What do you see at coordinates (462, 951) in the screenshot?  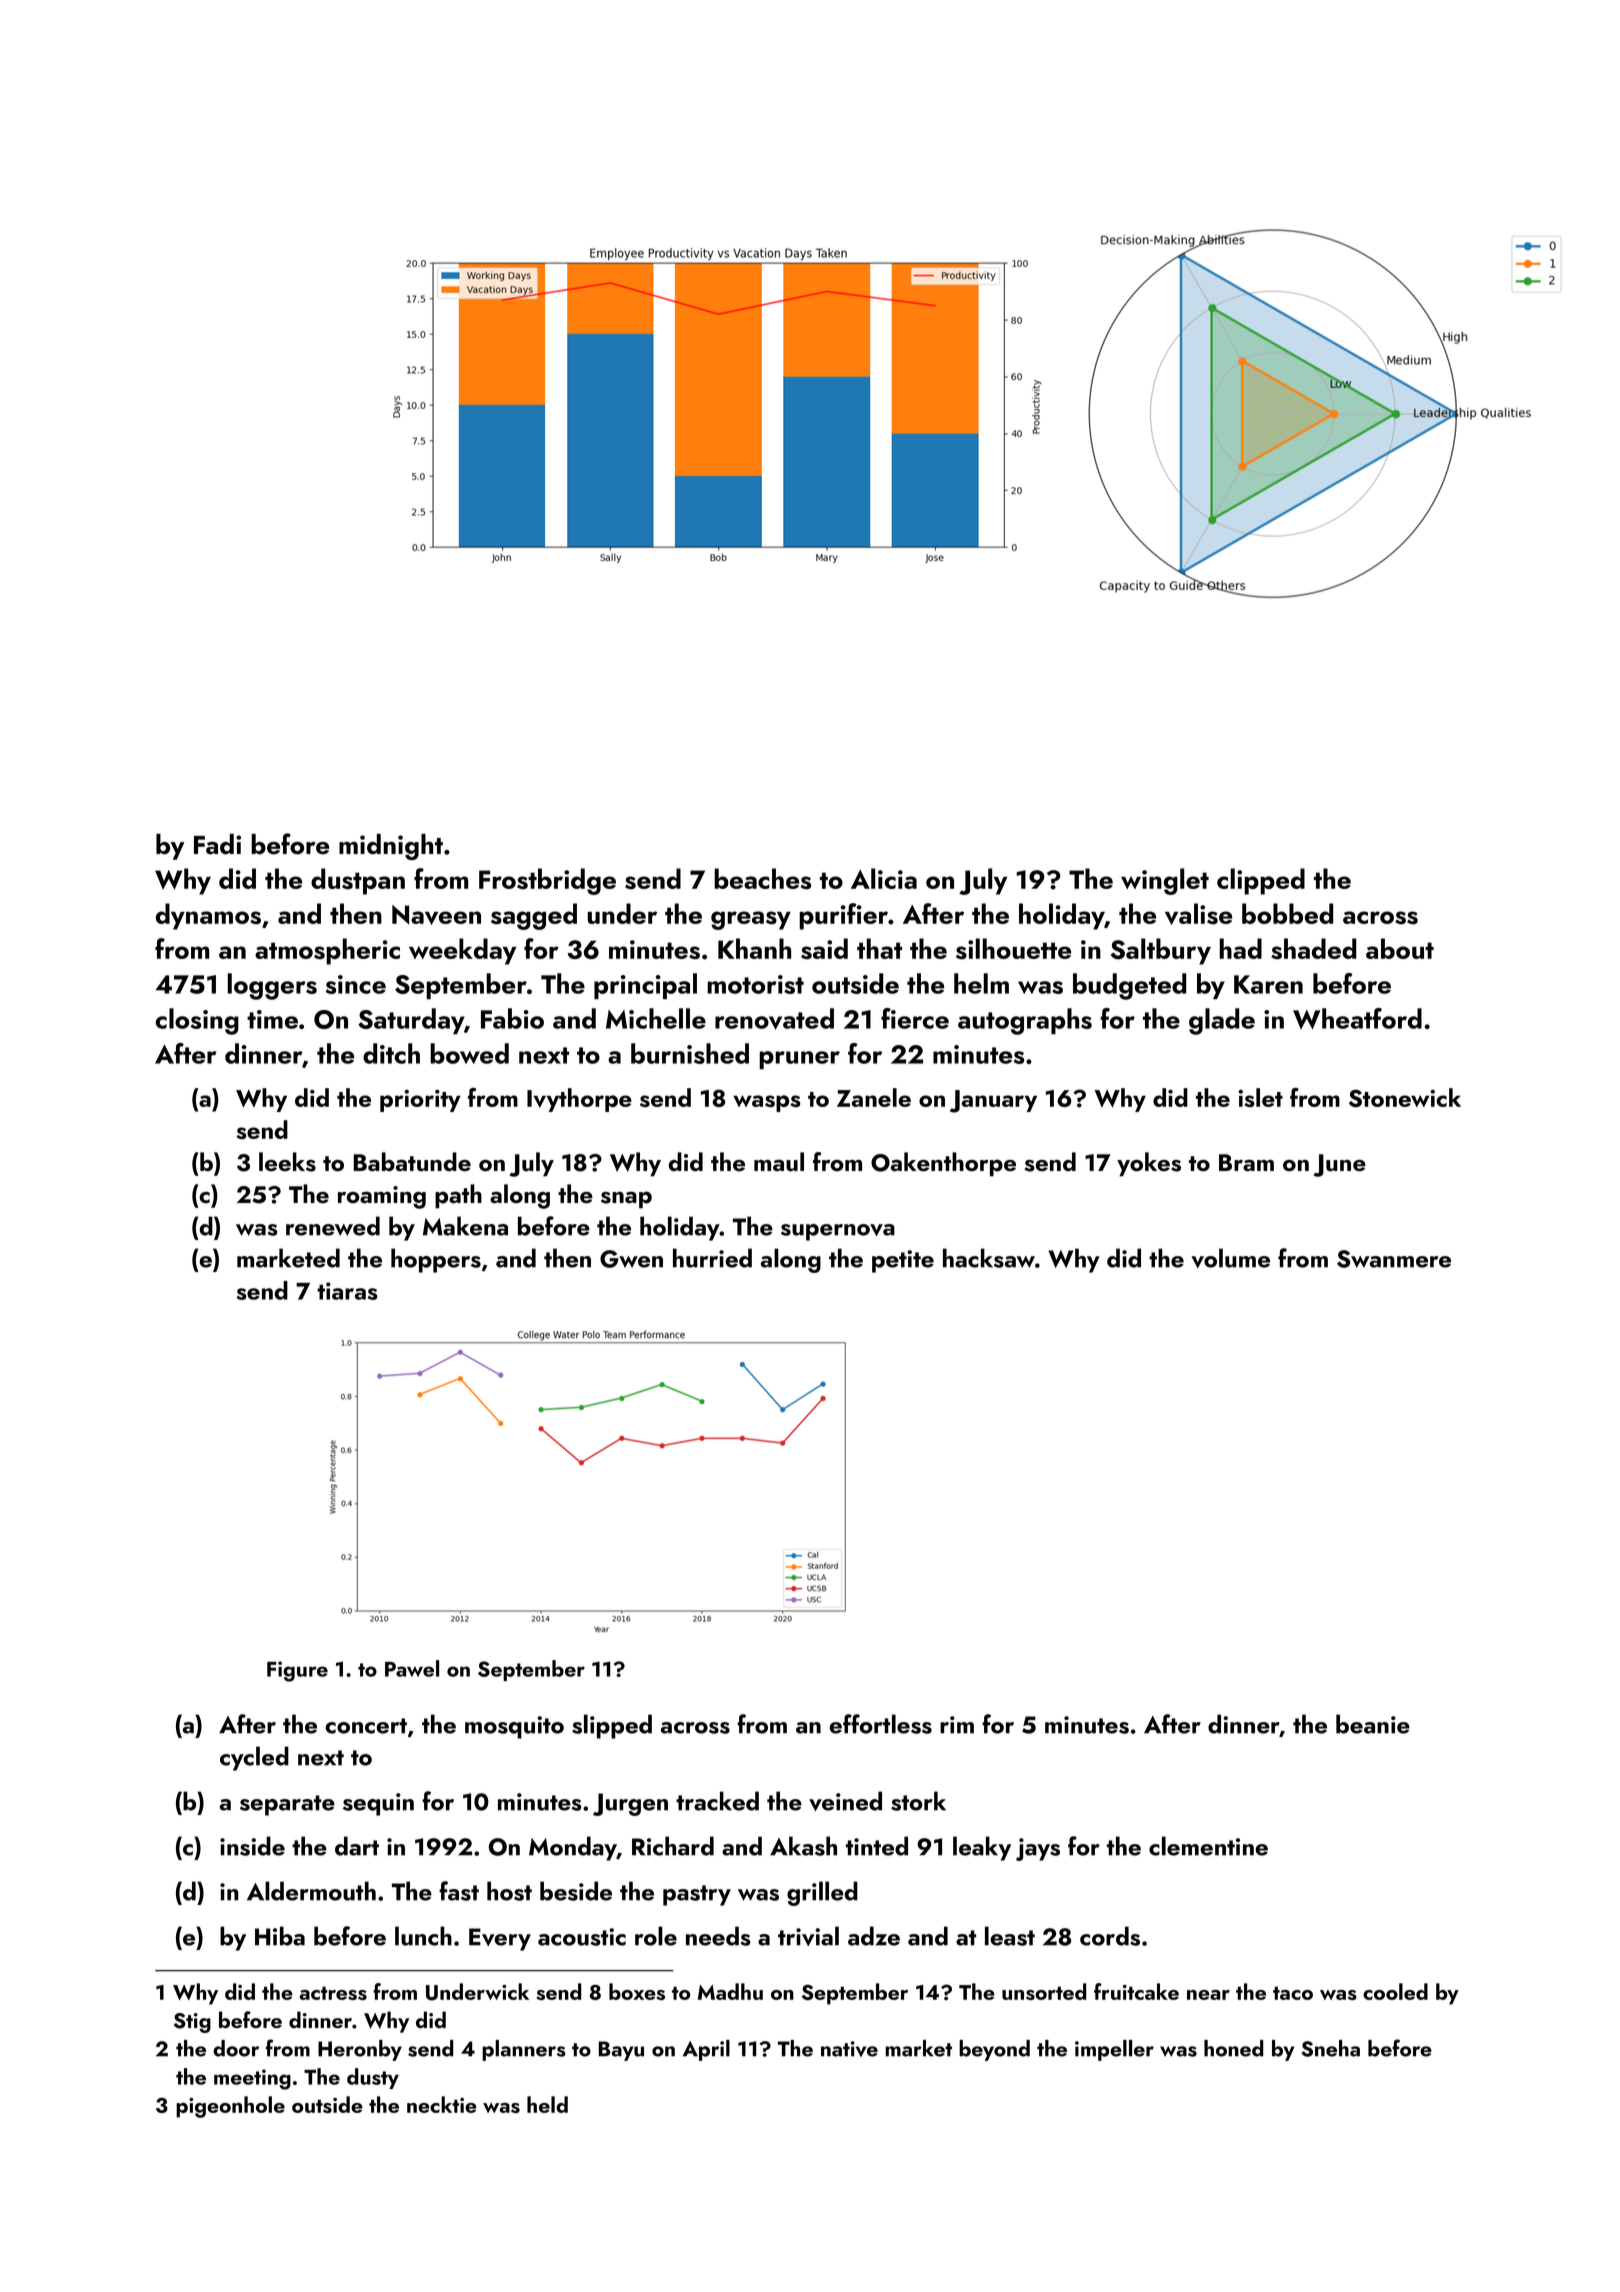 I see `weekday` at bounding box center [462, 951].
